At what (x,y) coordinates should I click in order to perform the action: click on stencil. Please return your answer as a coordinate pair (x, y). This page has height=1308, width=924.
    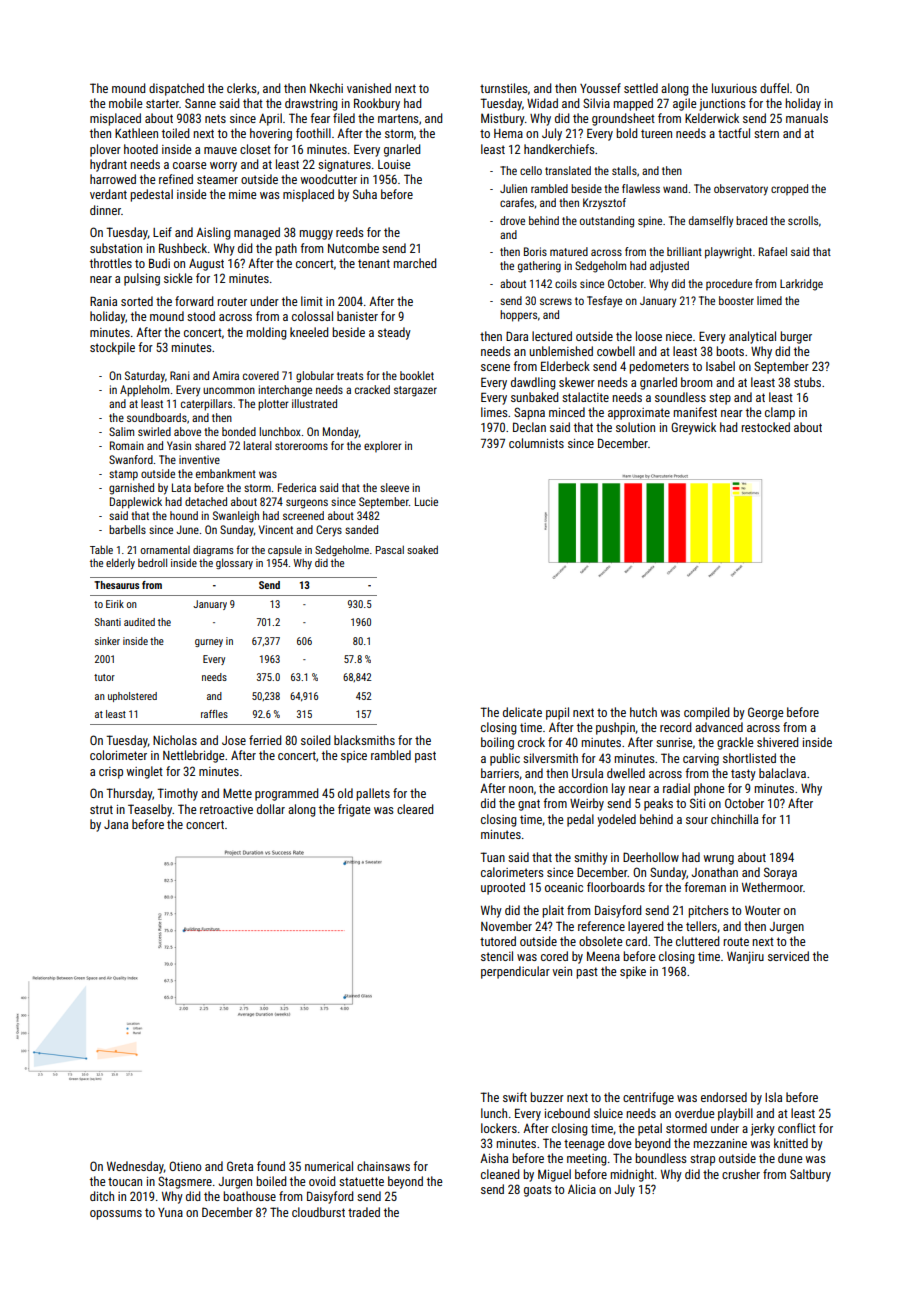
    Looking at the image, I should click on (497, 956).
